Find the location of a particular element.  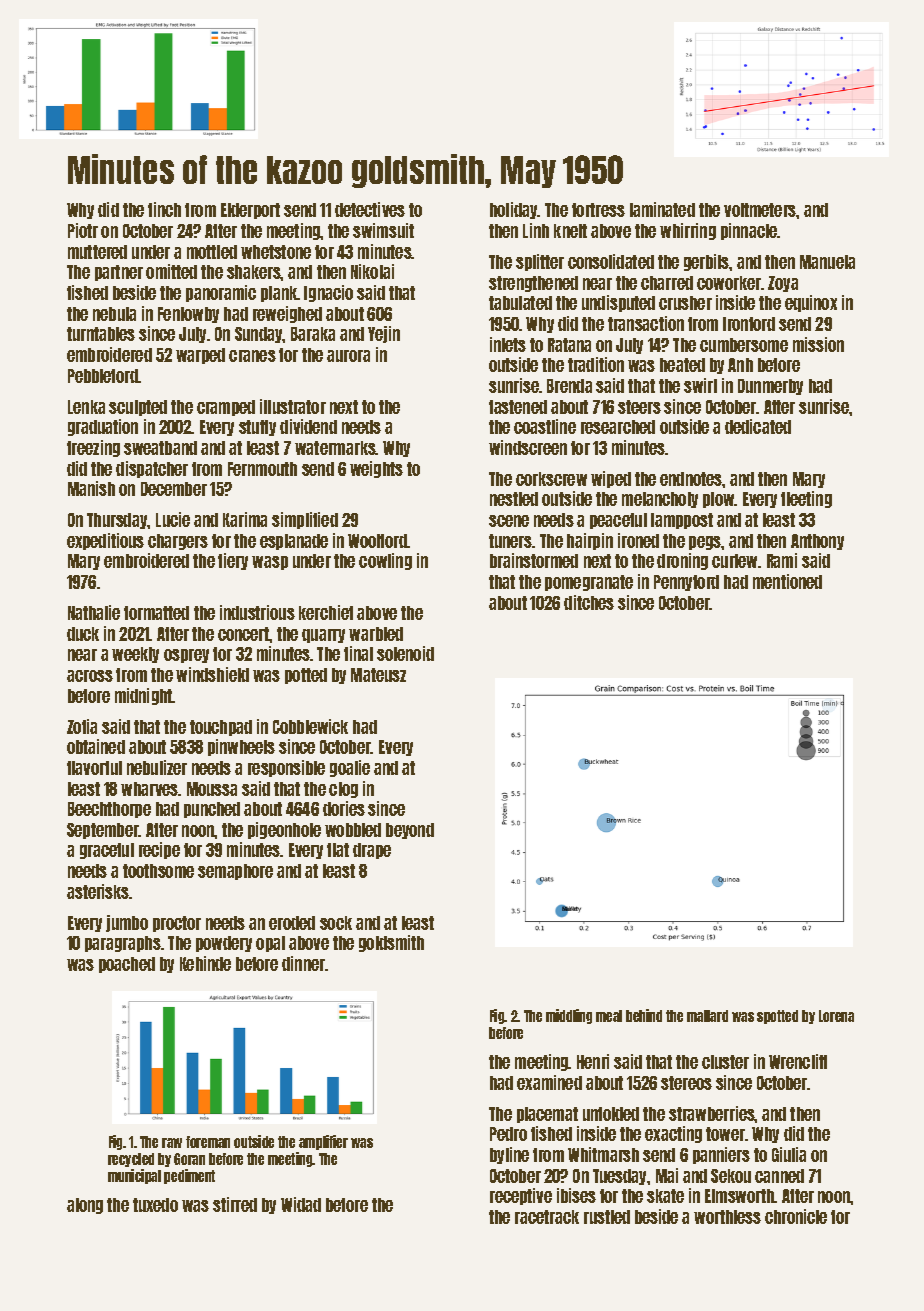

racetrack is located at coordinates (547, 1217).
